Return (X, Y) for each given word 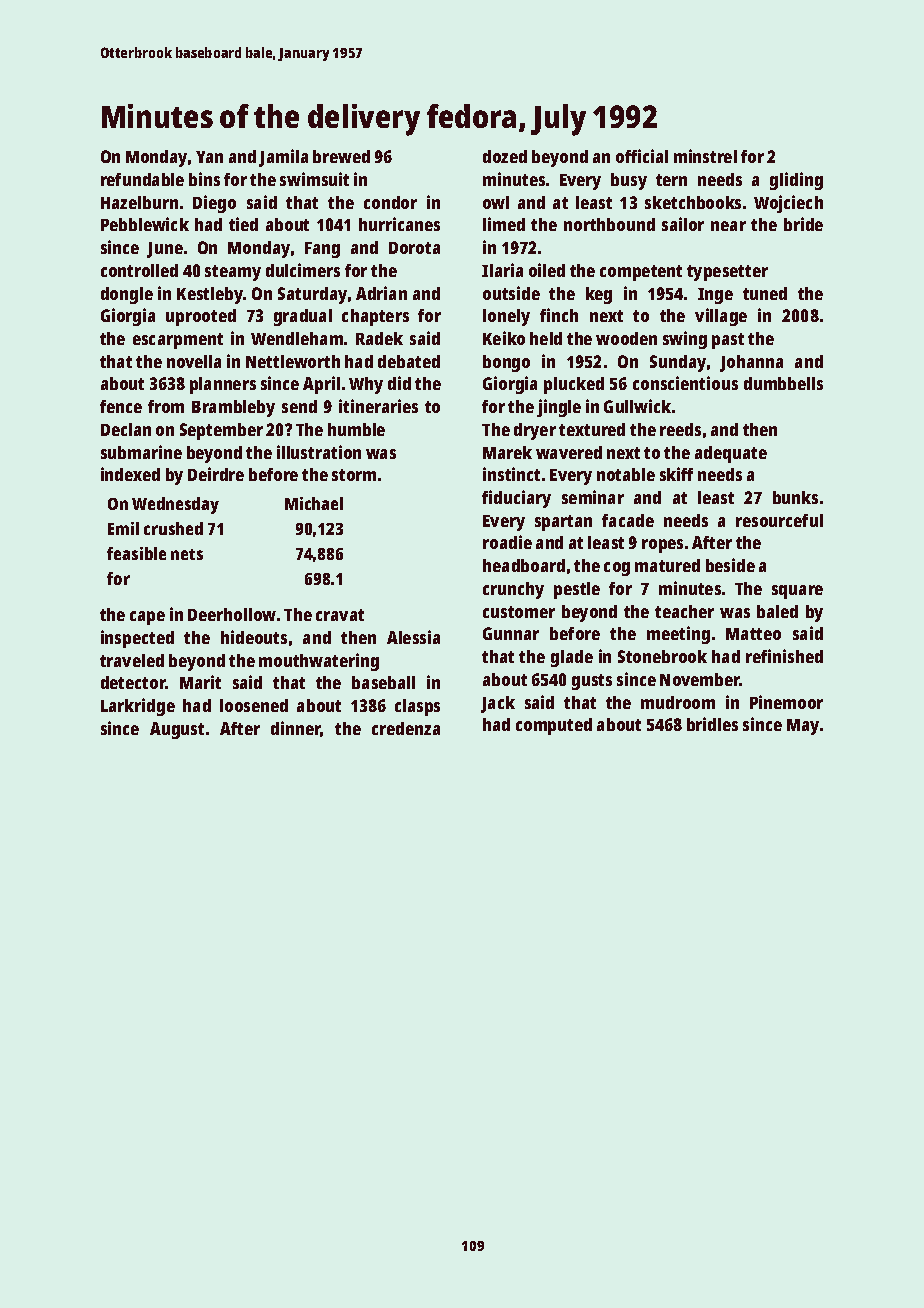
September (221, 431)
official (642, 156)
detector (133, 682)
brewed (341, 156)
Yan (209, 157)
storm (354, 475)
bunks (795, 497)
